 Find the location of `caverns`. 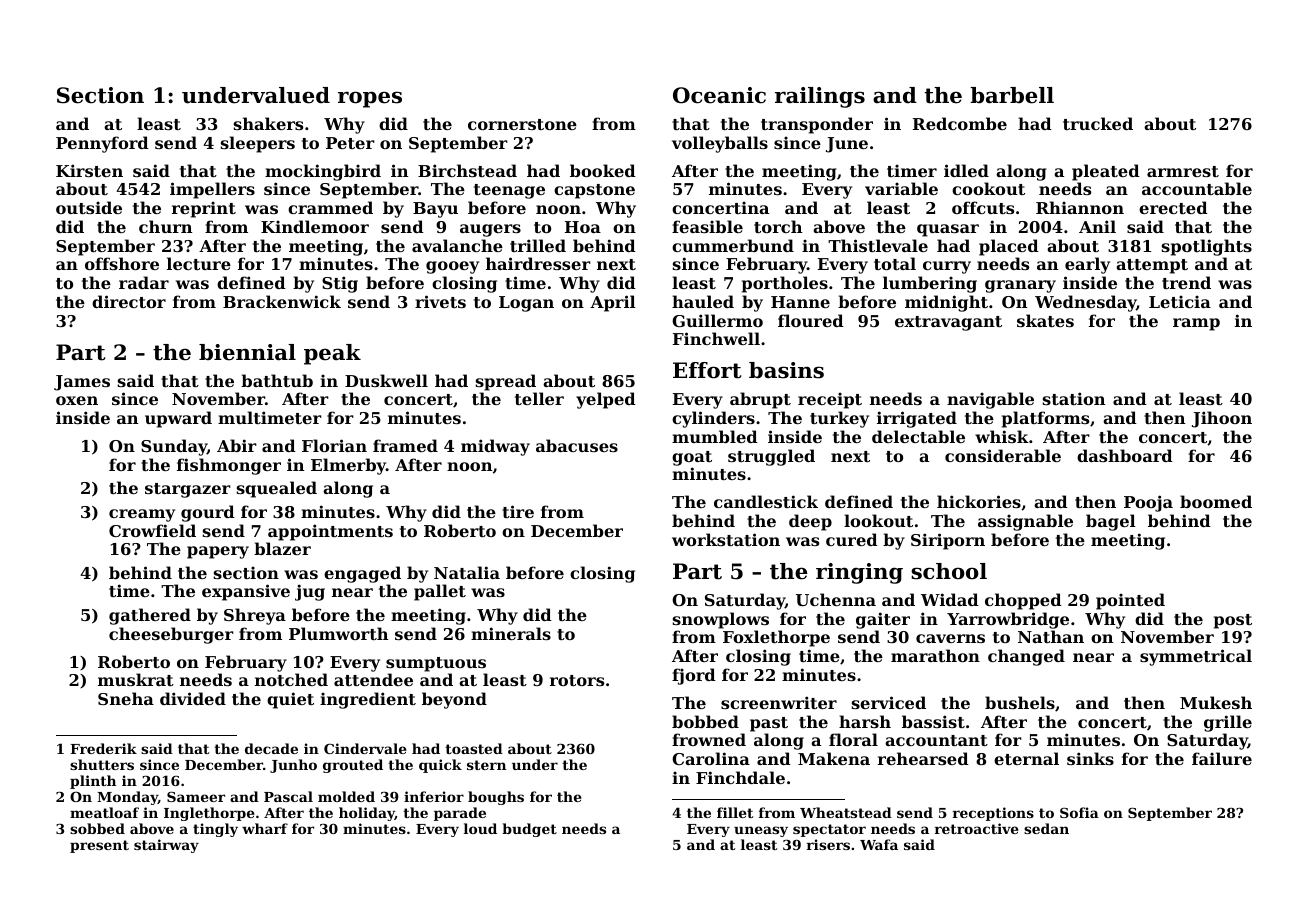

caverns is located at coordinates (950, 638).
